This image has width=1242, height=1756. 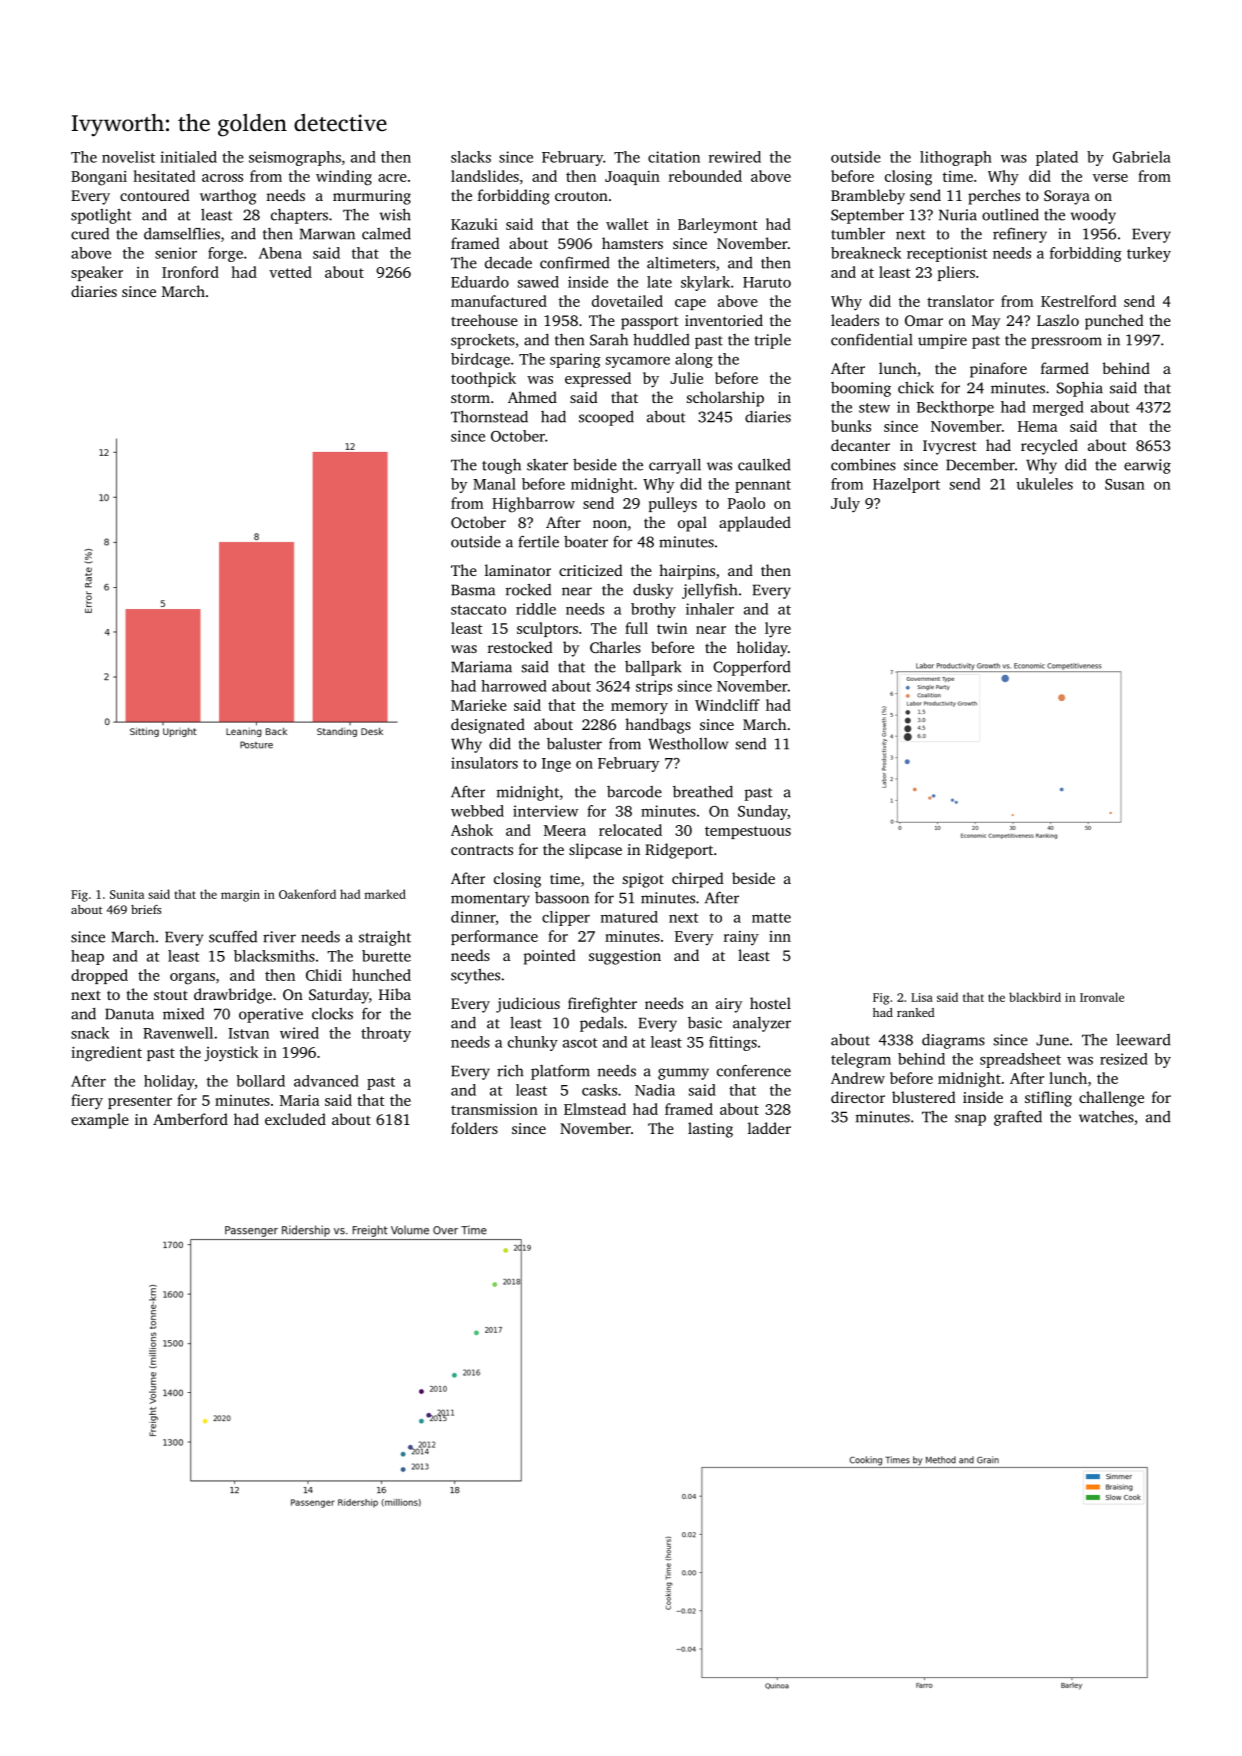 What do you see at coordinates (290, 272) in the image?
I see `vetted` at bounding box center [290, 272].
